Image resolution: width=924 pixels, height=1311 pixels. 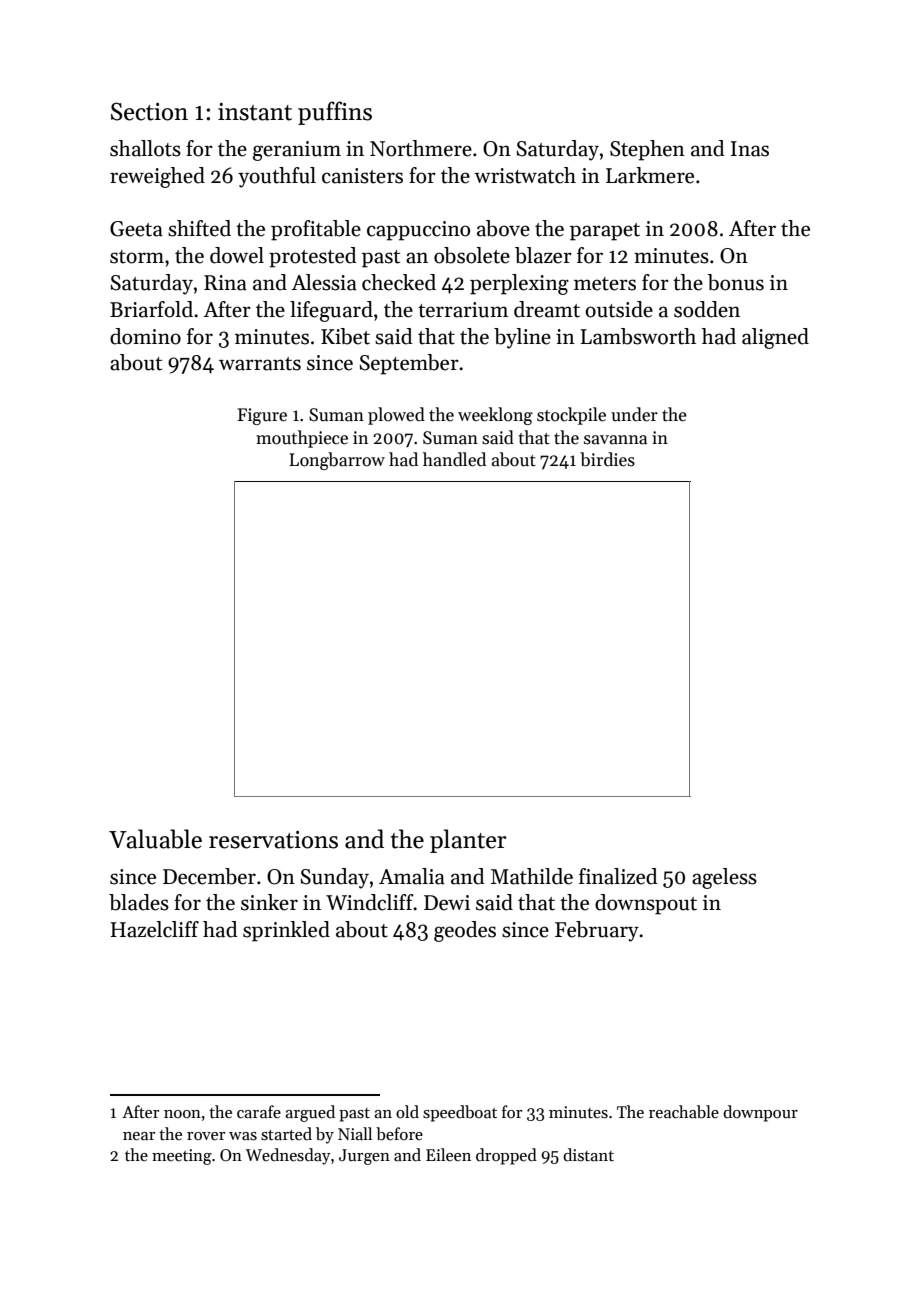 I want to click on Northmere, so click(x=421, y=148).
